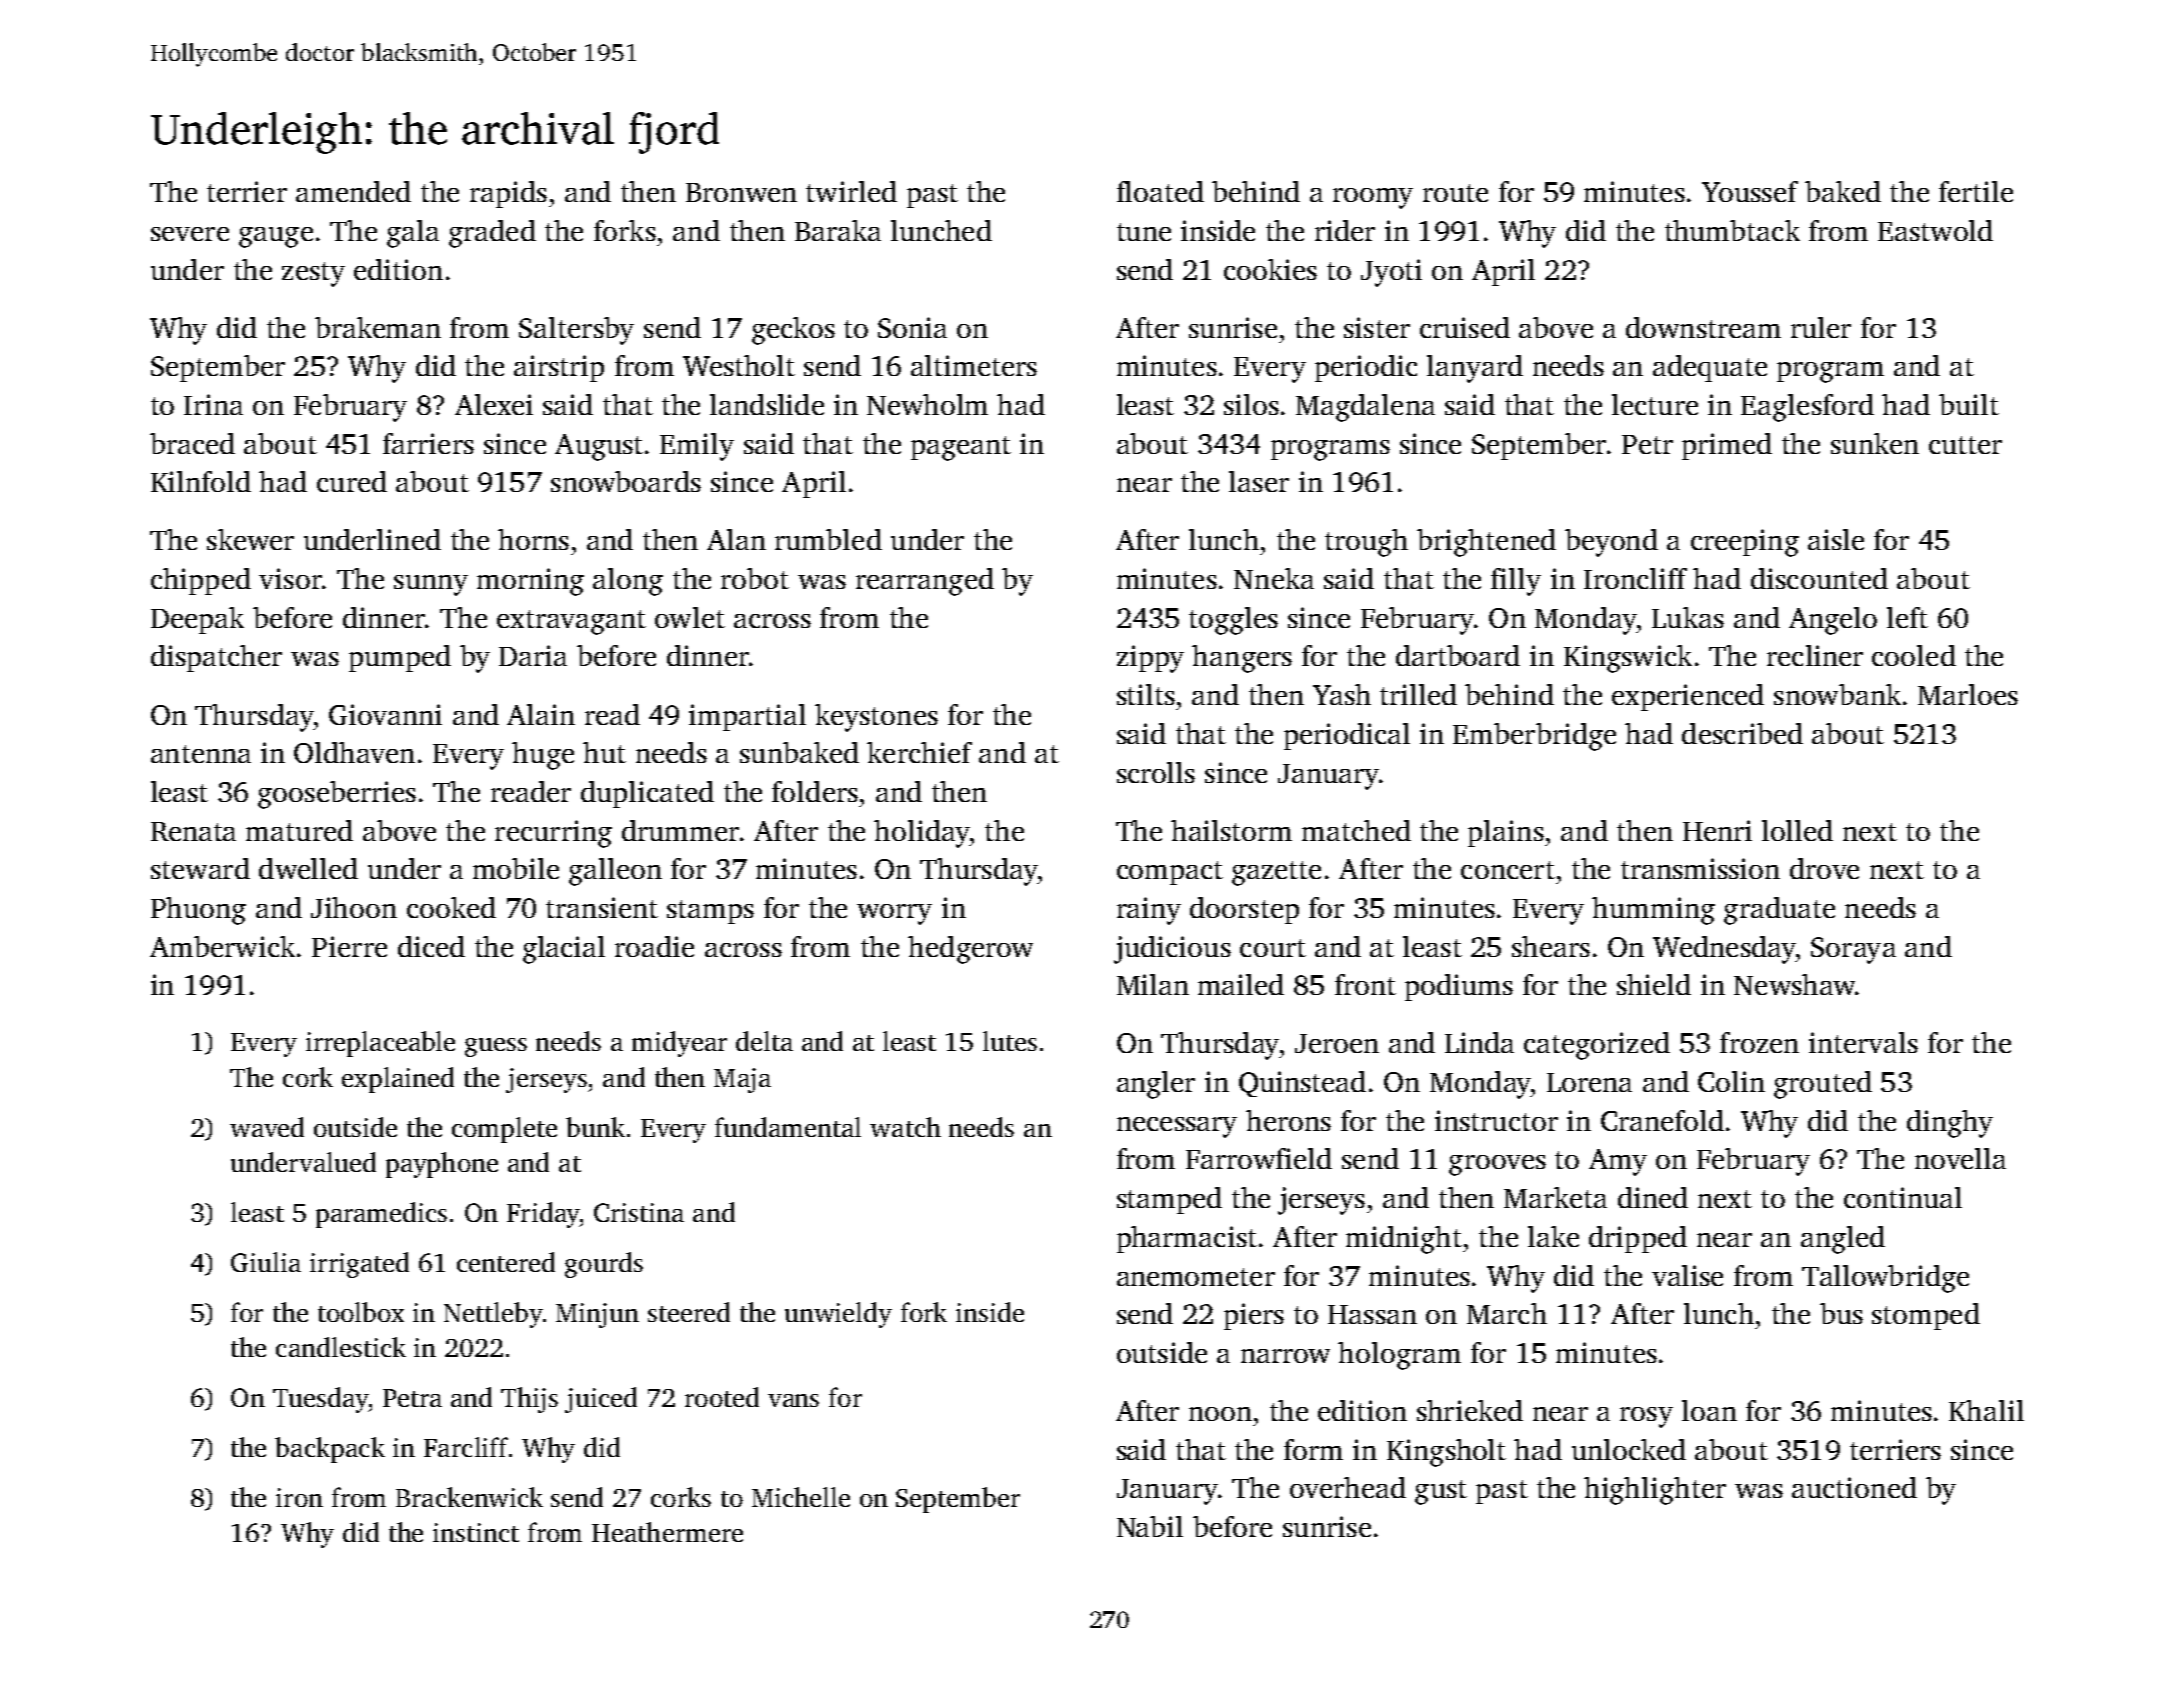 The image size is (2178, 1683). What do you see at coordinates (1156, 1085) in the document?
I see `angler` at bounding box center [1156, 1085].
